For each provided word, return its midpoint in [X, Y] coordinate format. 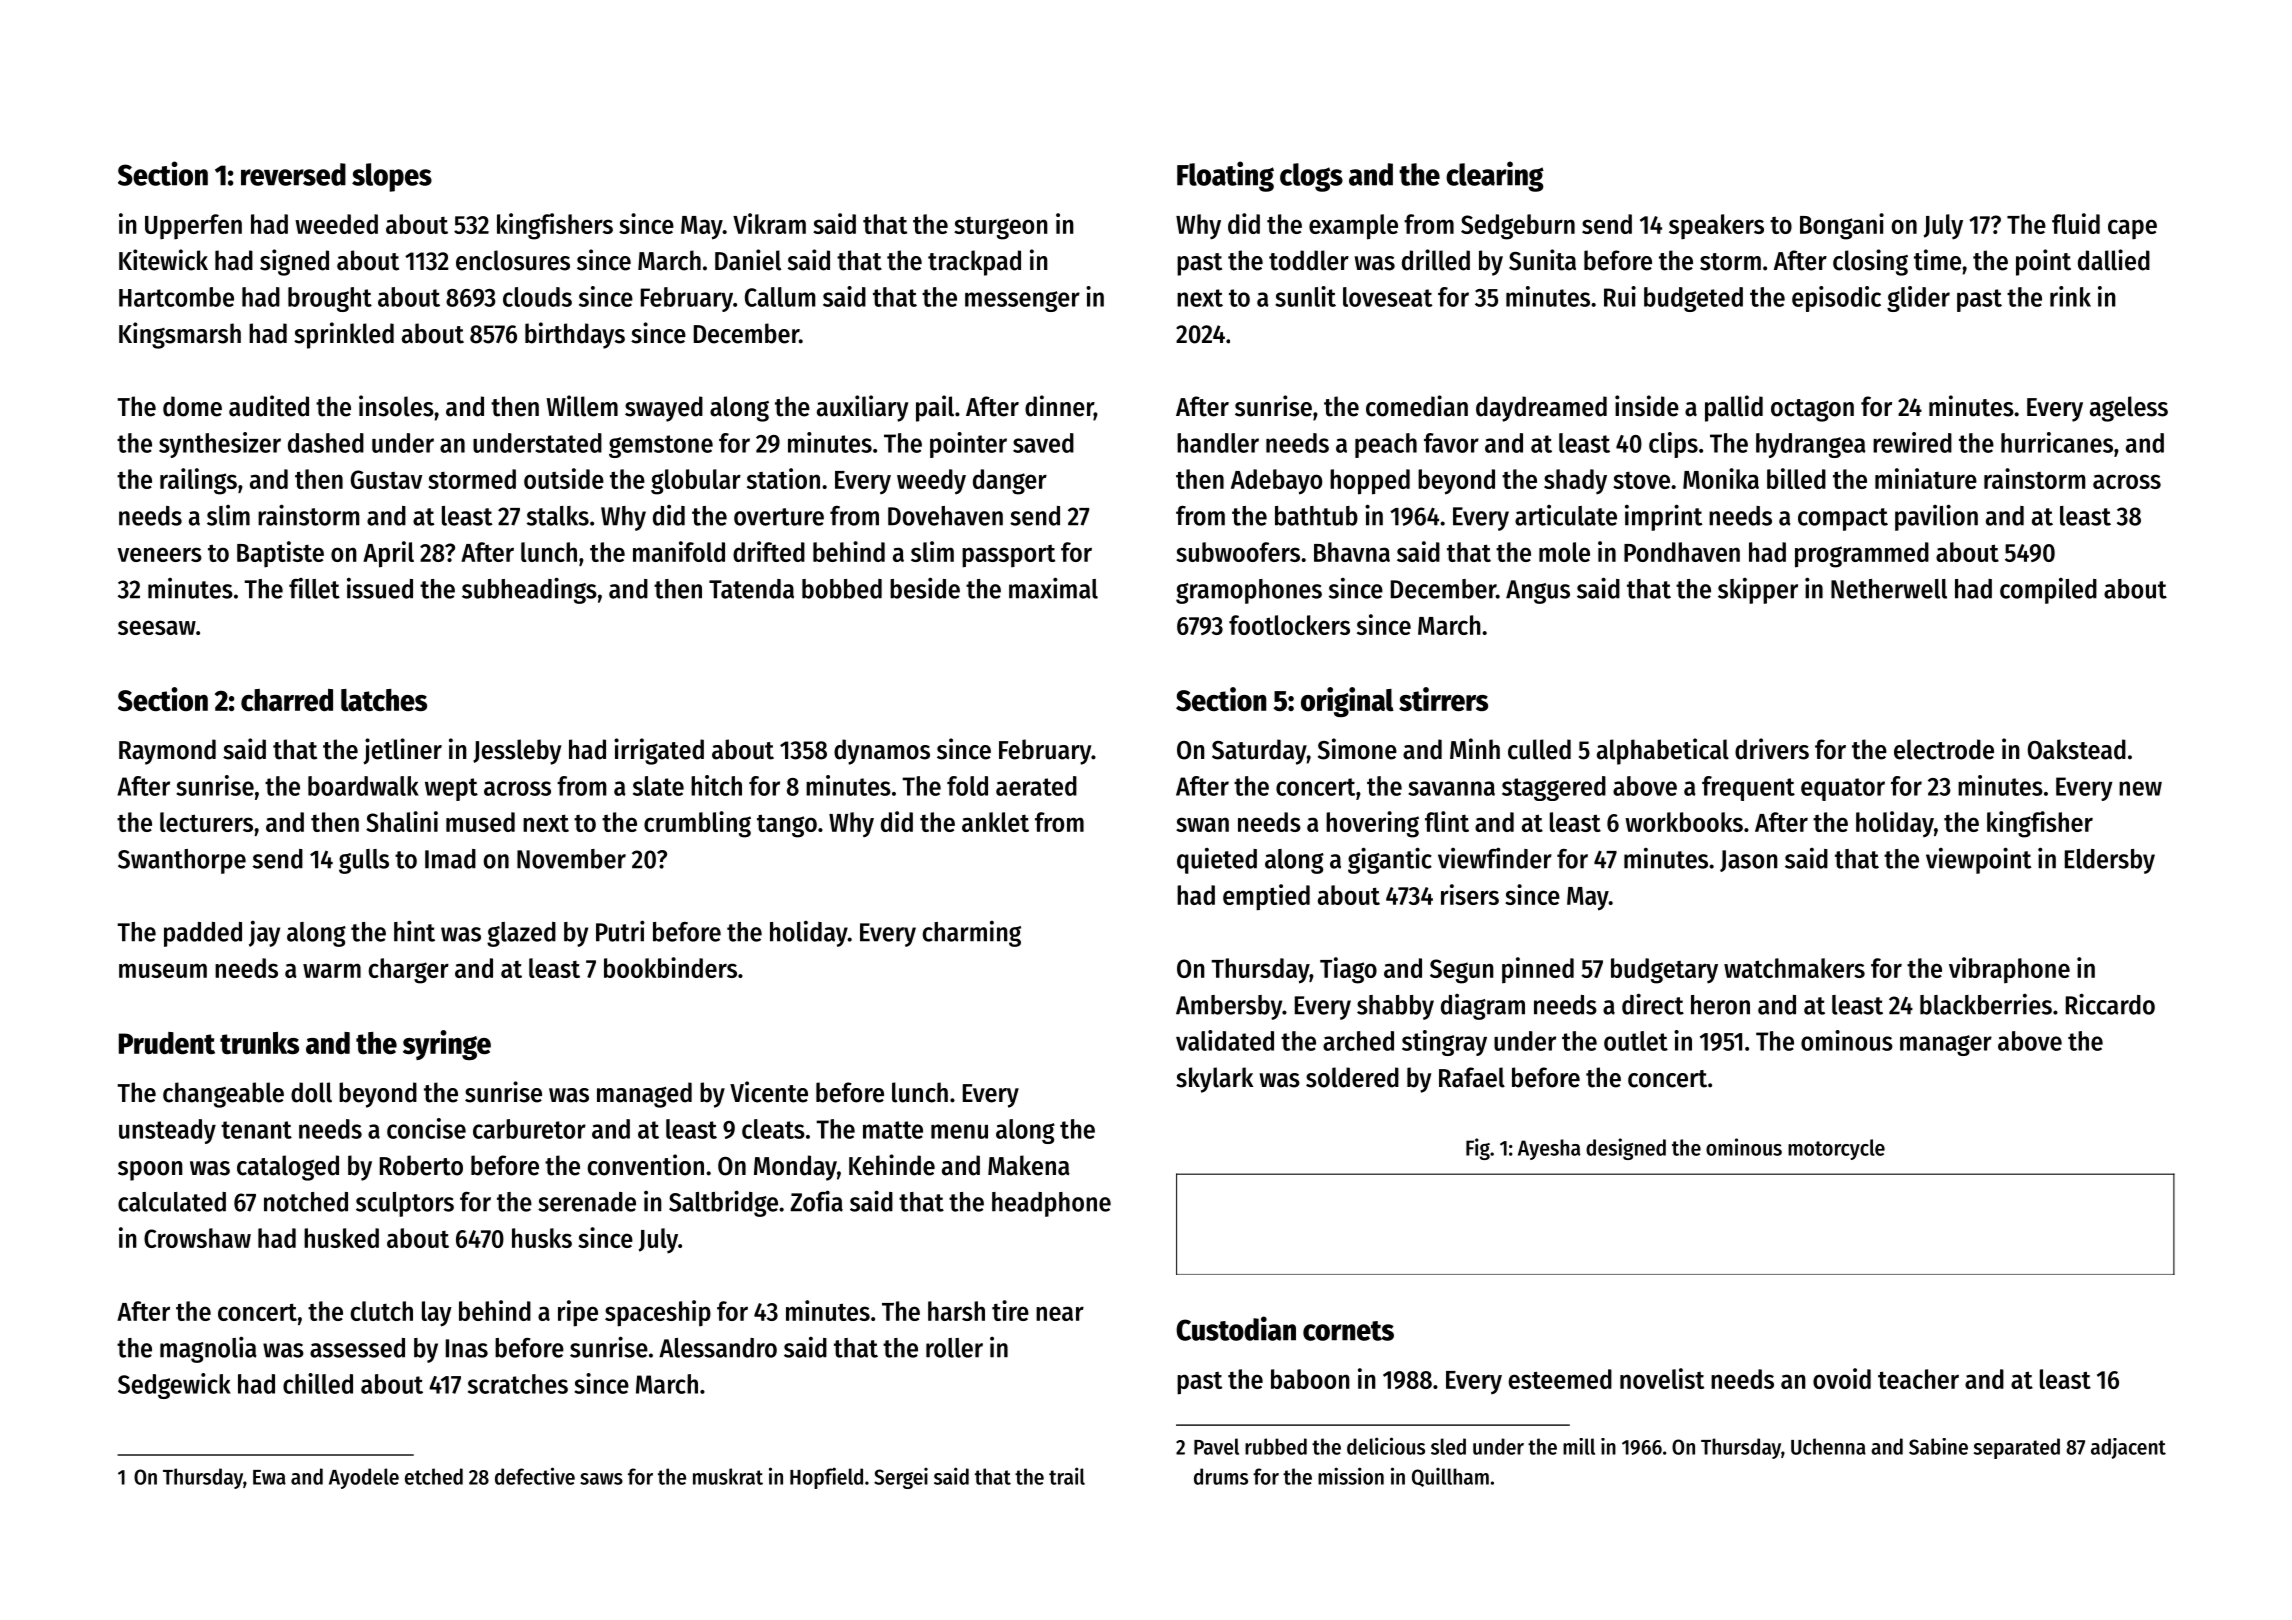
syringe [447, 1045]
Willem [582, 406]
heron [1720, 1005]
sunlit [1305, 296]
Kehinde [892, 1165]
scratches [518, 1384]
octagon [1812, 410]
